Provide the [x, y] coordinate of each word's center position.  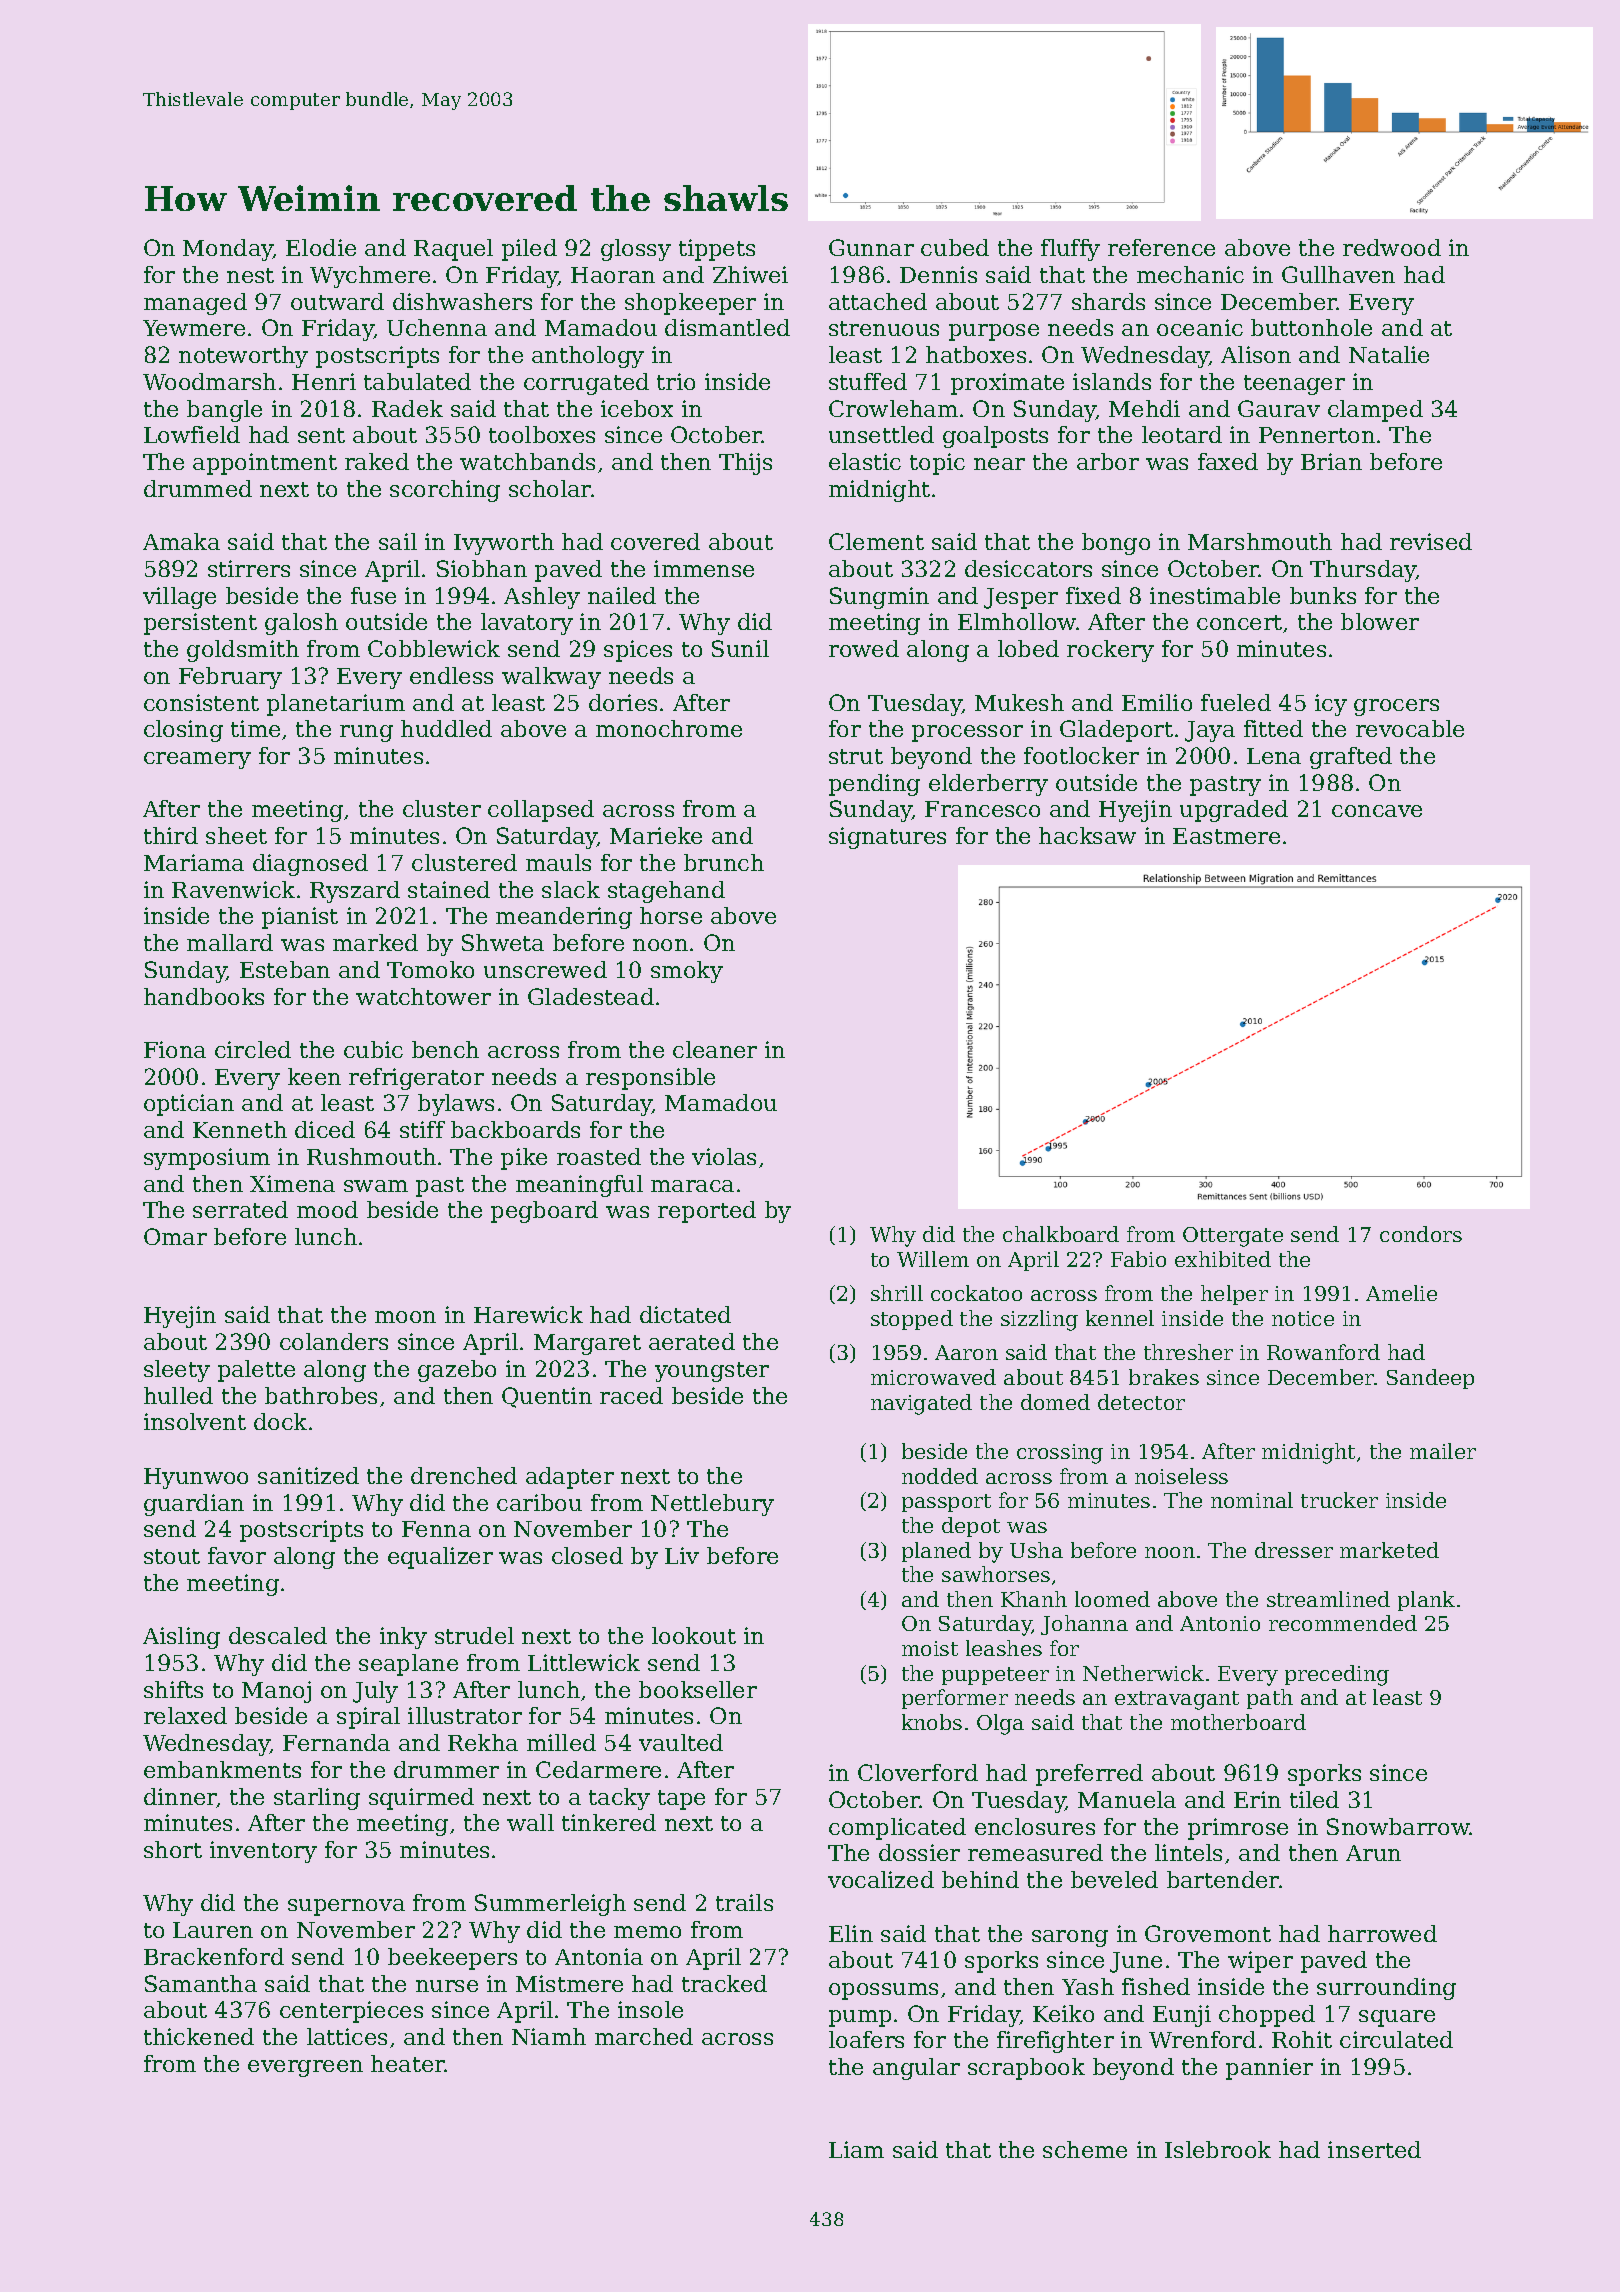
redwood [1392, 247]
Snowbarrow [1398, 1826]
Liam [856, 2149]
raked [377, 461]
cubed [955, 247]
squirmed [421, 1799]
